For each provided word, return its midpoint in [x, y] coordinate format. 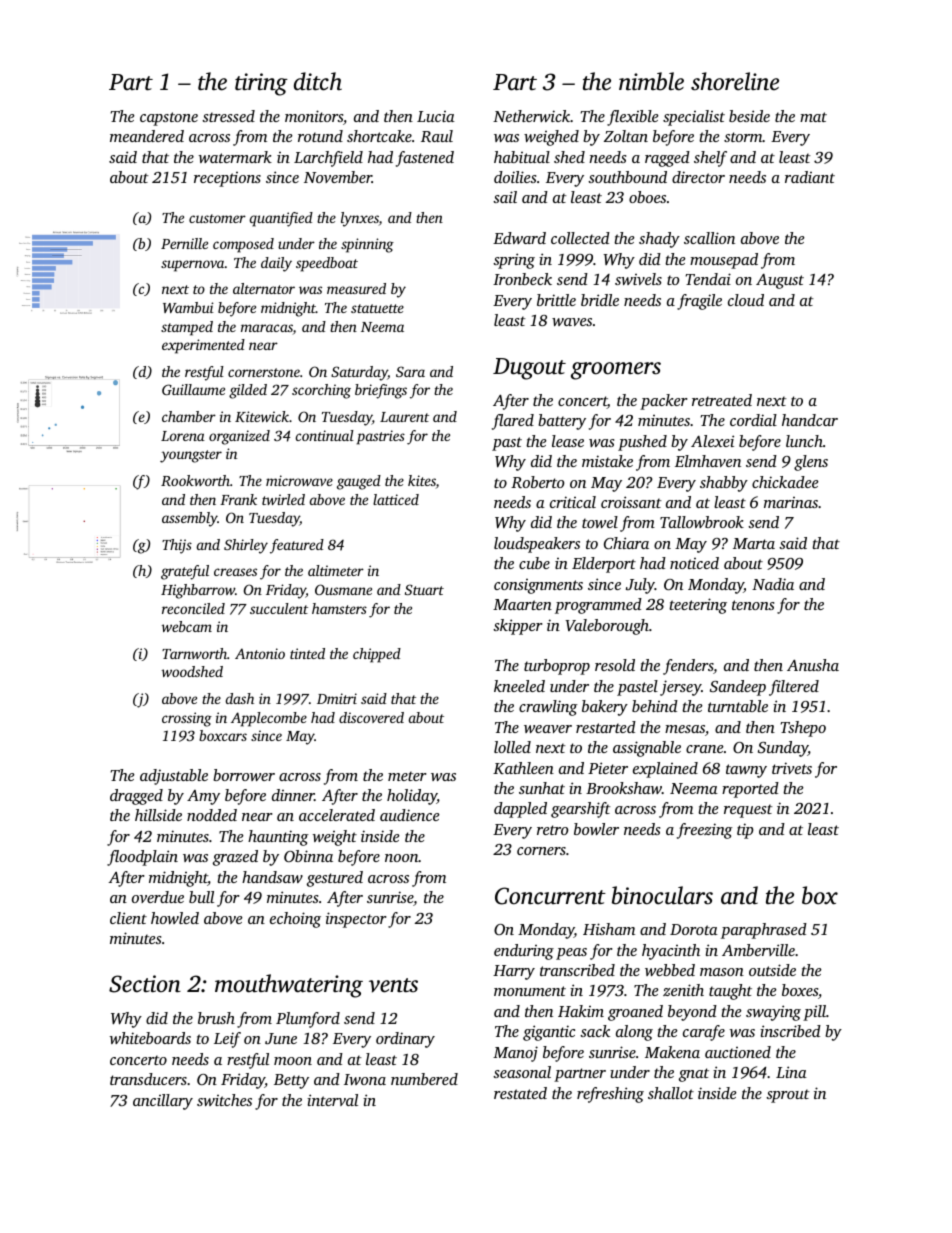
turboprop [557, 667]
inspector [356, 920]
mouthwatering [289, 986]
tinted [307, 653]
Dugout [529, 369]
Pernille [184, 243]
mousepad [724, 261]
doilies [515, 177]
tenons [753, 605]
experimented [203, 346]
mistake [607, 461]
